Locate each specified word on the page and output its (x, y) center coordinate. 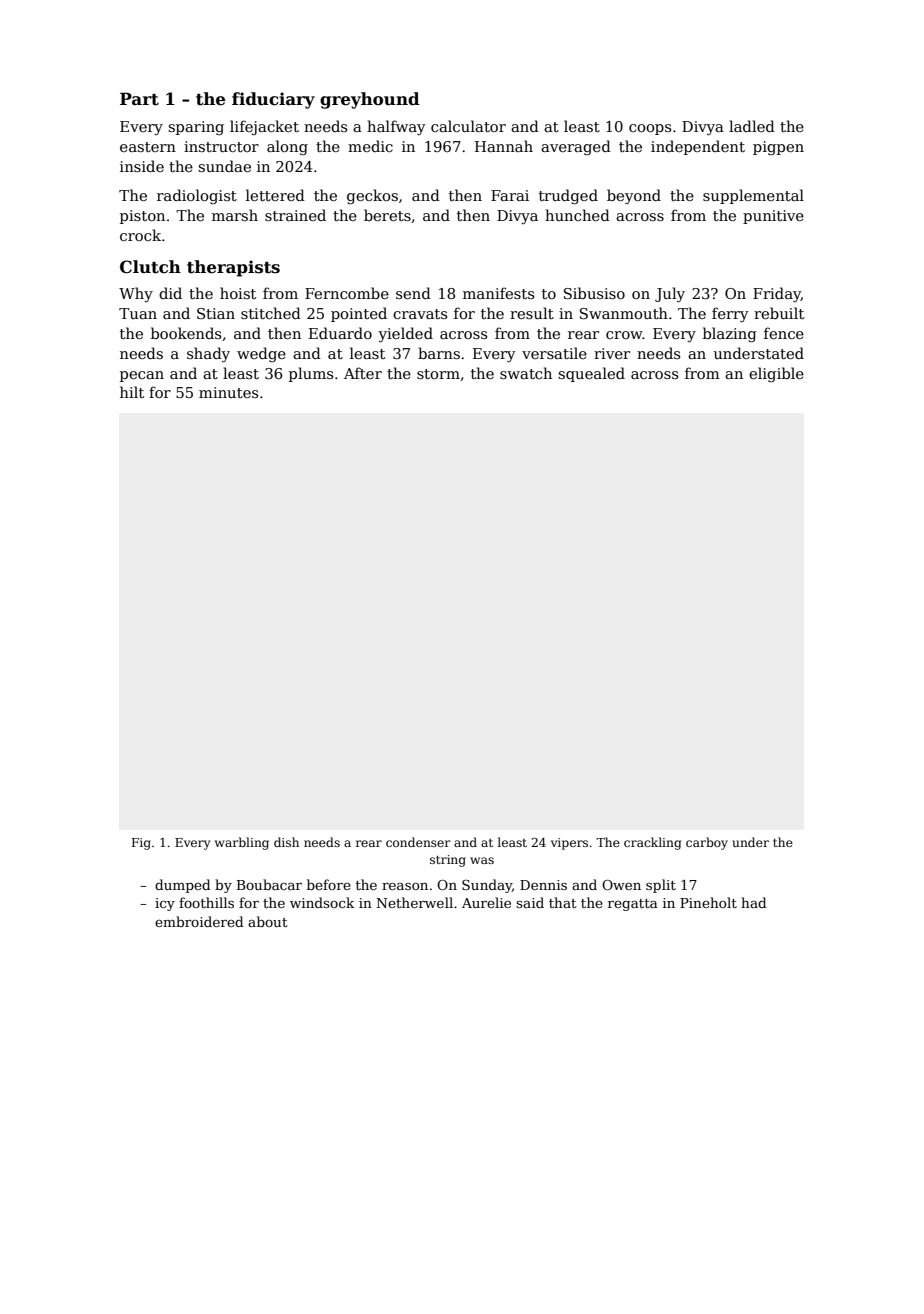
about (268, 921)
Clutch (150, 267)
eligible (776, 374)
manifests (498, 293)
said (530, 902)
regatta (633, 905)
